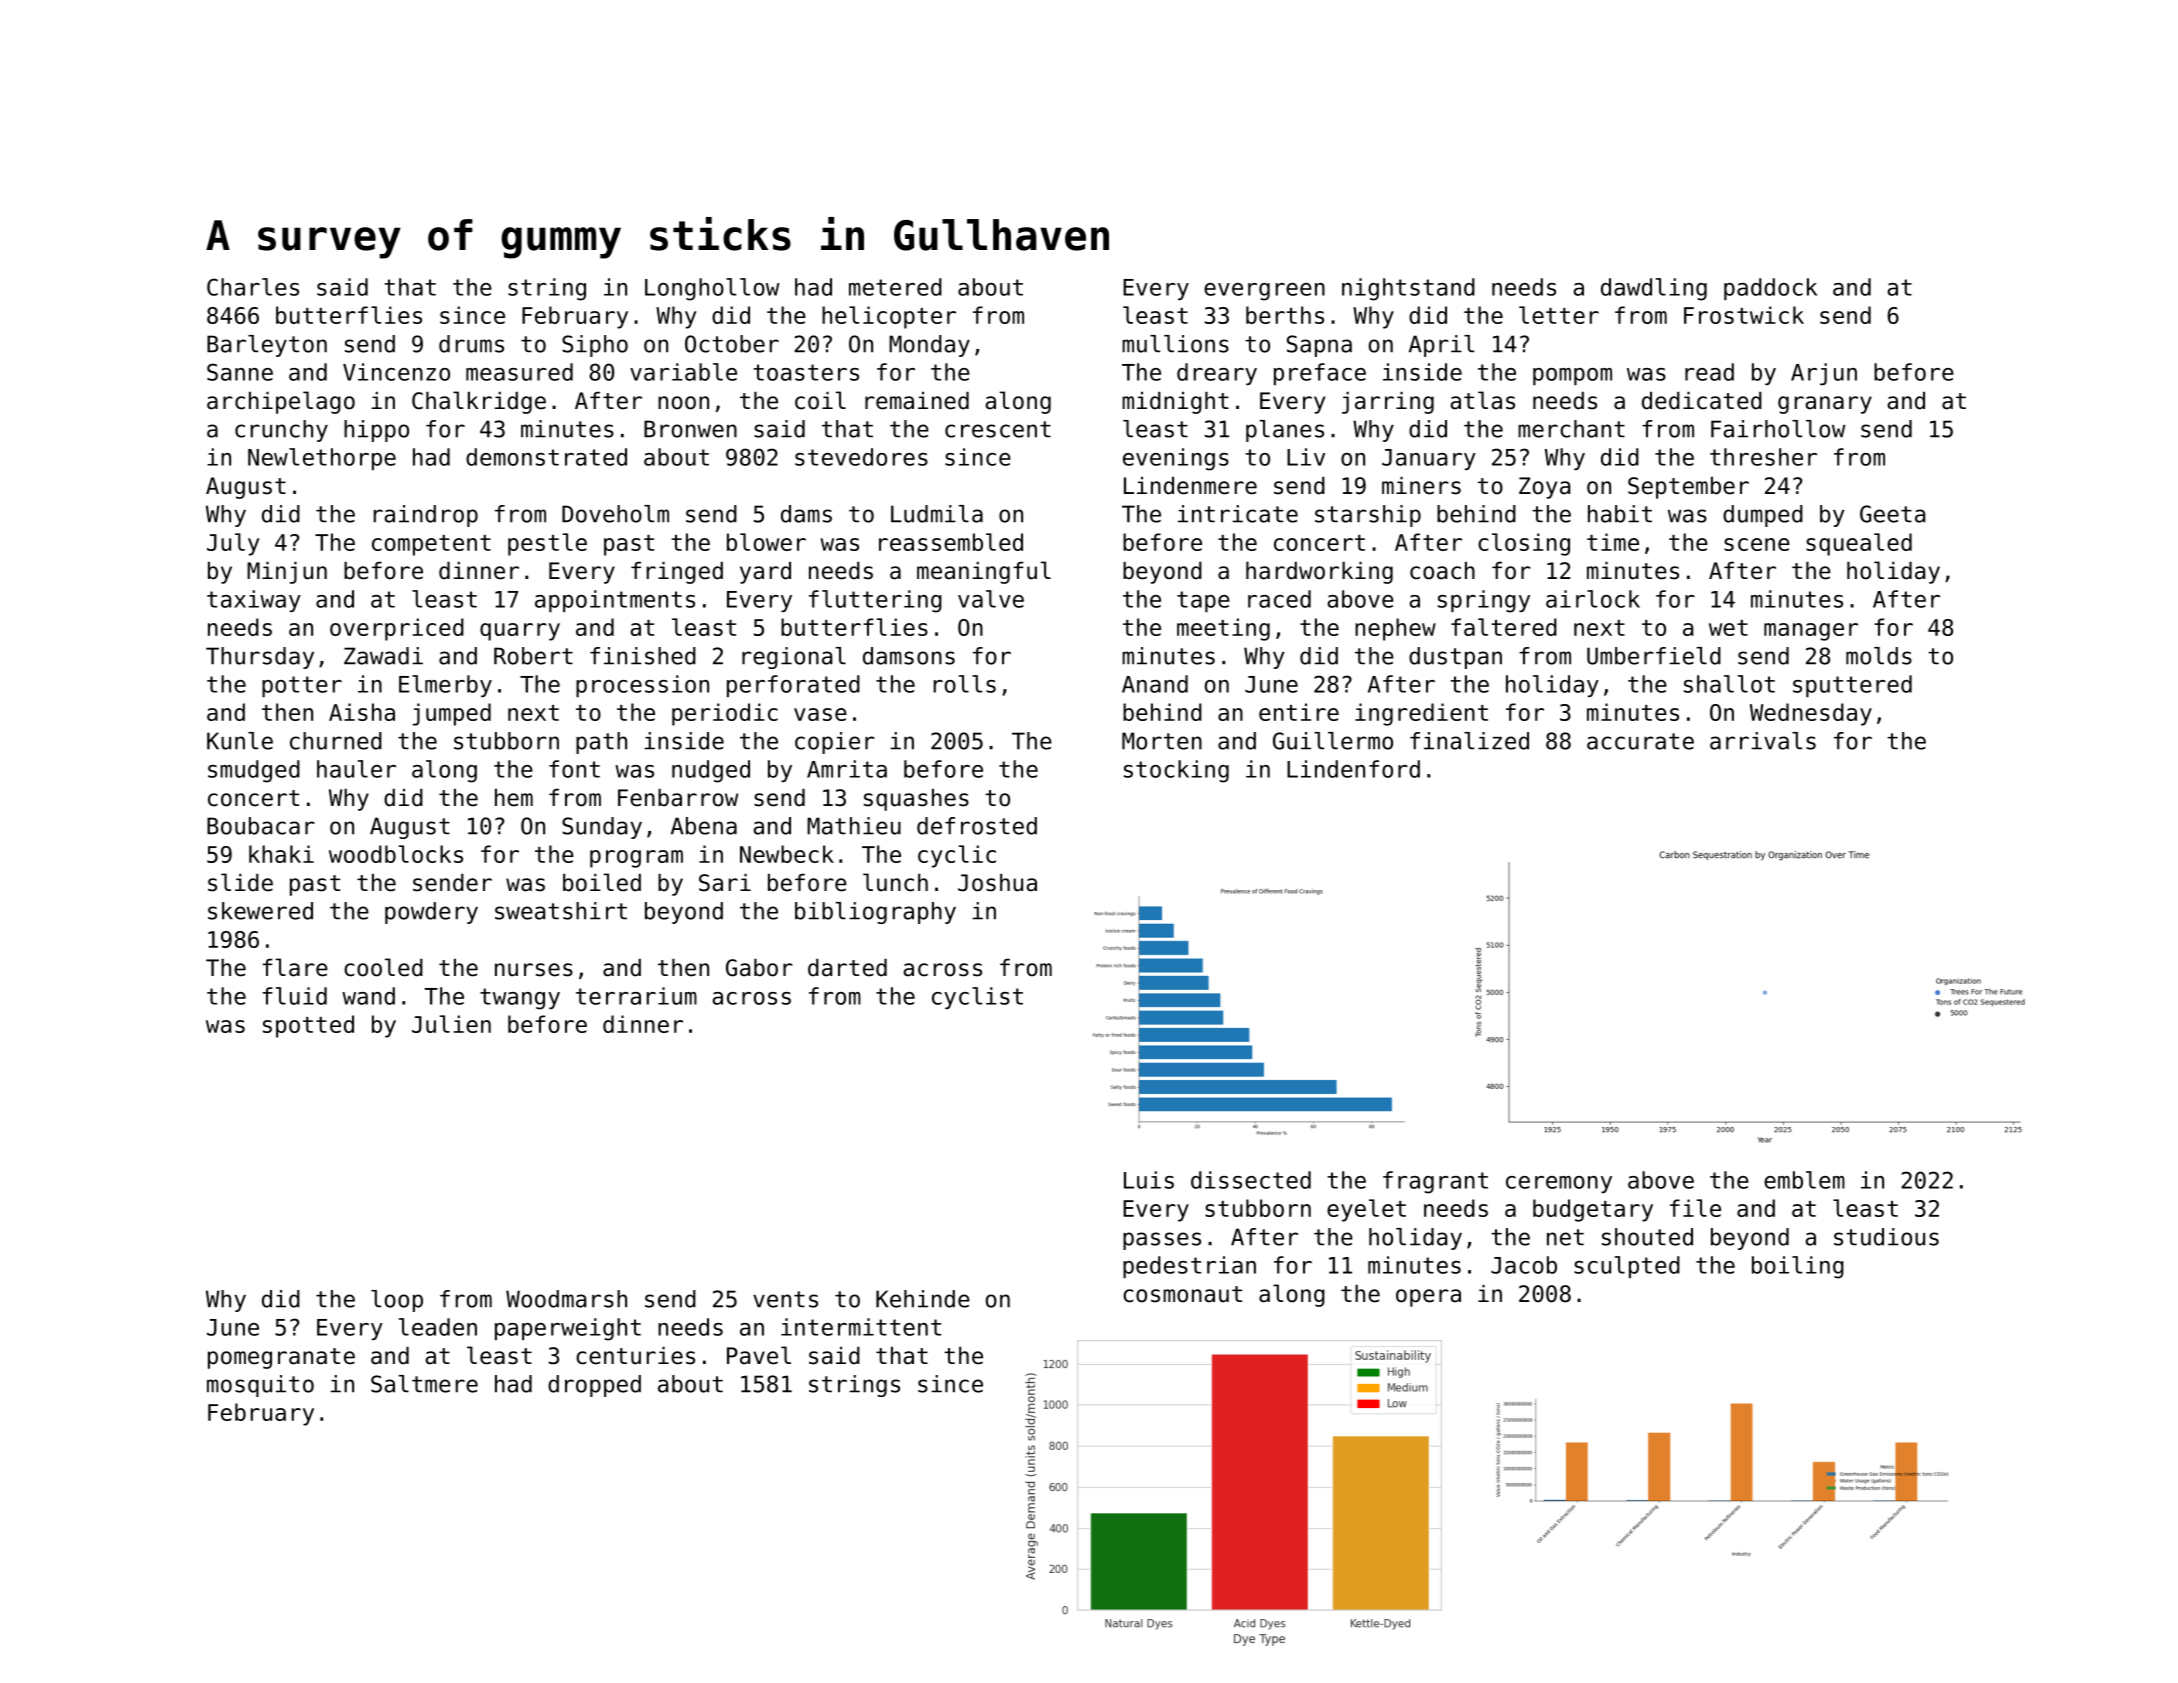  What do you see at coordinates (1353, 769) in the screenshot?
I see `Lindenford` at bounding box center [1353, 769].
